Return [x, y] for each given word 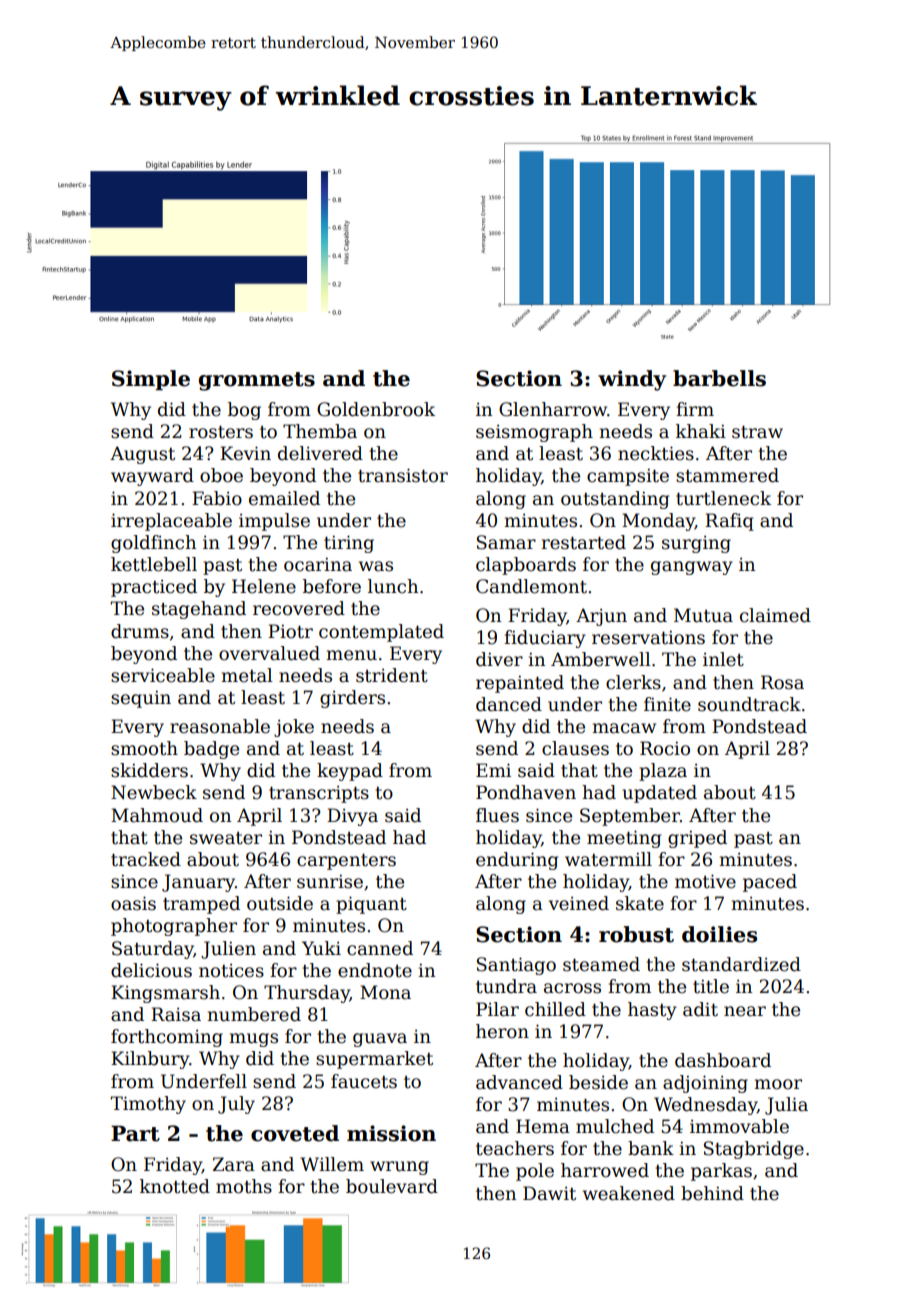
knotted [175, 1186]
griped [697, 839]
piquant [371, 905]
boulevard [392, 1186]
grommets [257, 381]
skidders [149, 770]
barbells [719, 378]
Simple [151, 380]
